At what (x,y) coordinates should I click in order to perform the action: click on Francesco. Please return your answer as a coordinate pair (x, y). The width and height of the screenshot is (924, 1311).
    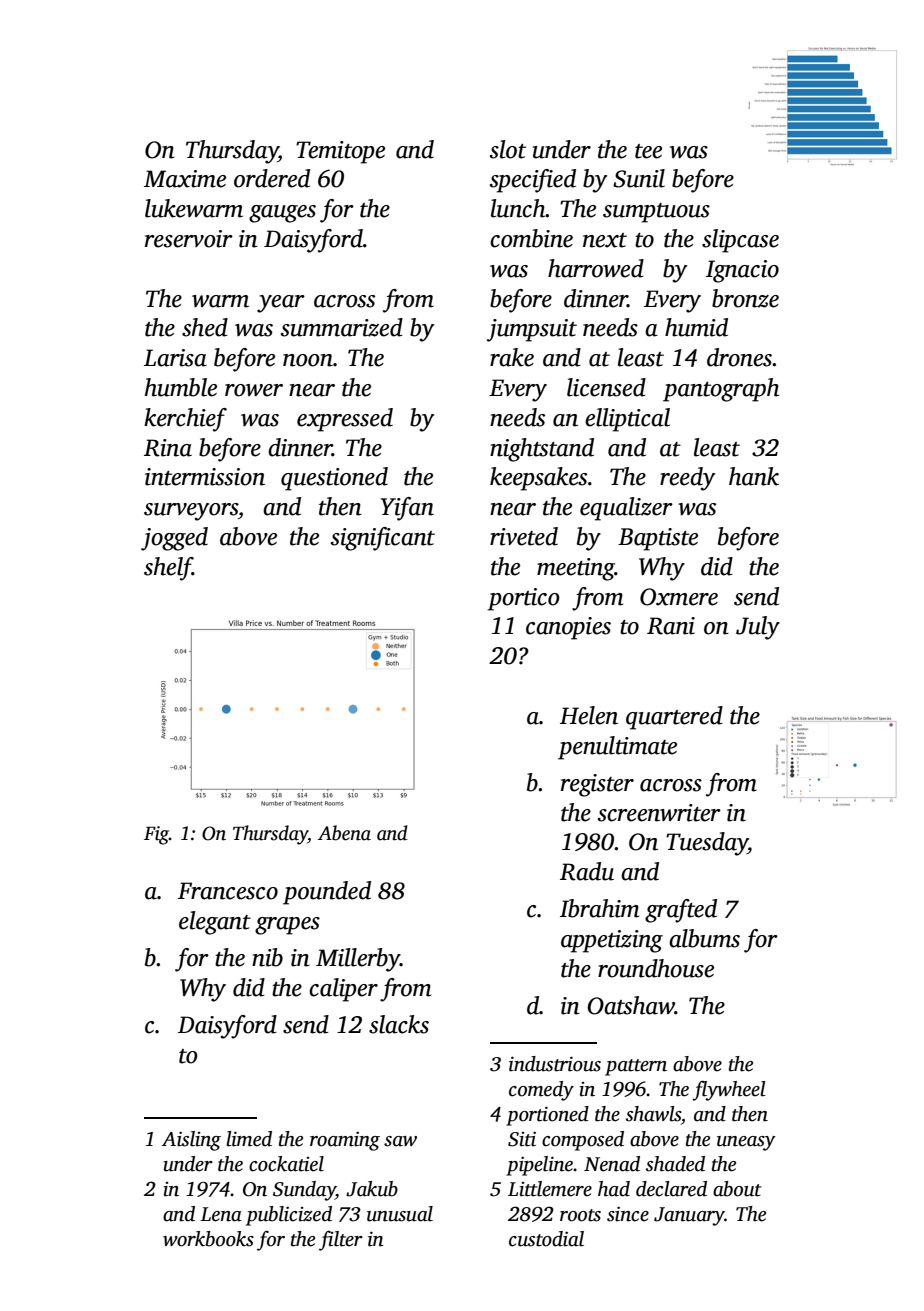
    Looking at the image, I should click on (228, 891).
